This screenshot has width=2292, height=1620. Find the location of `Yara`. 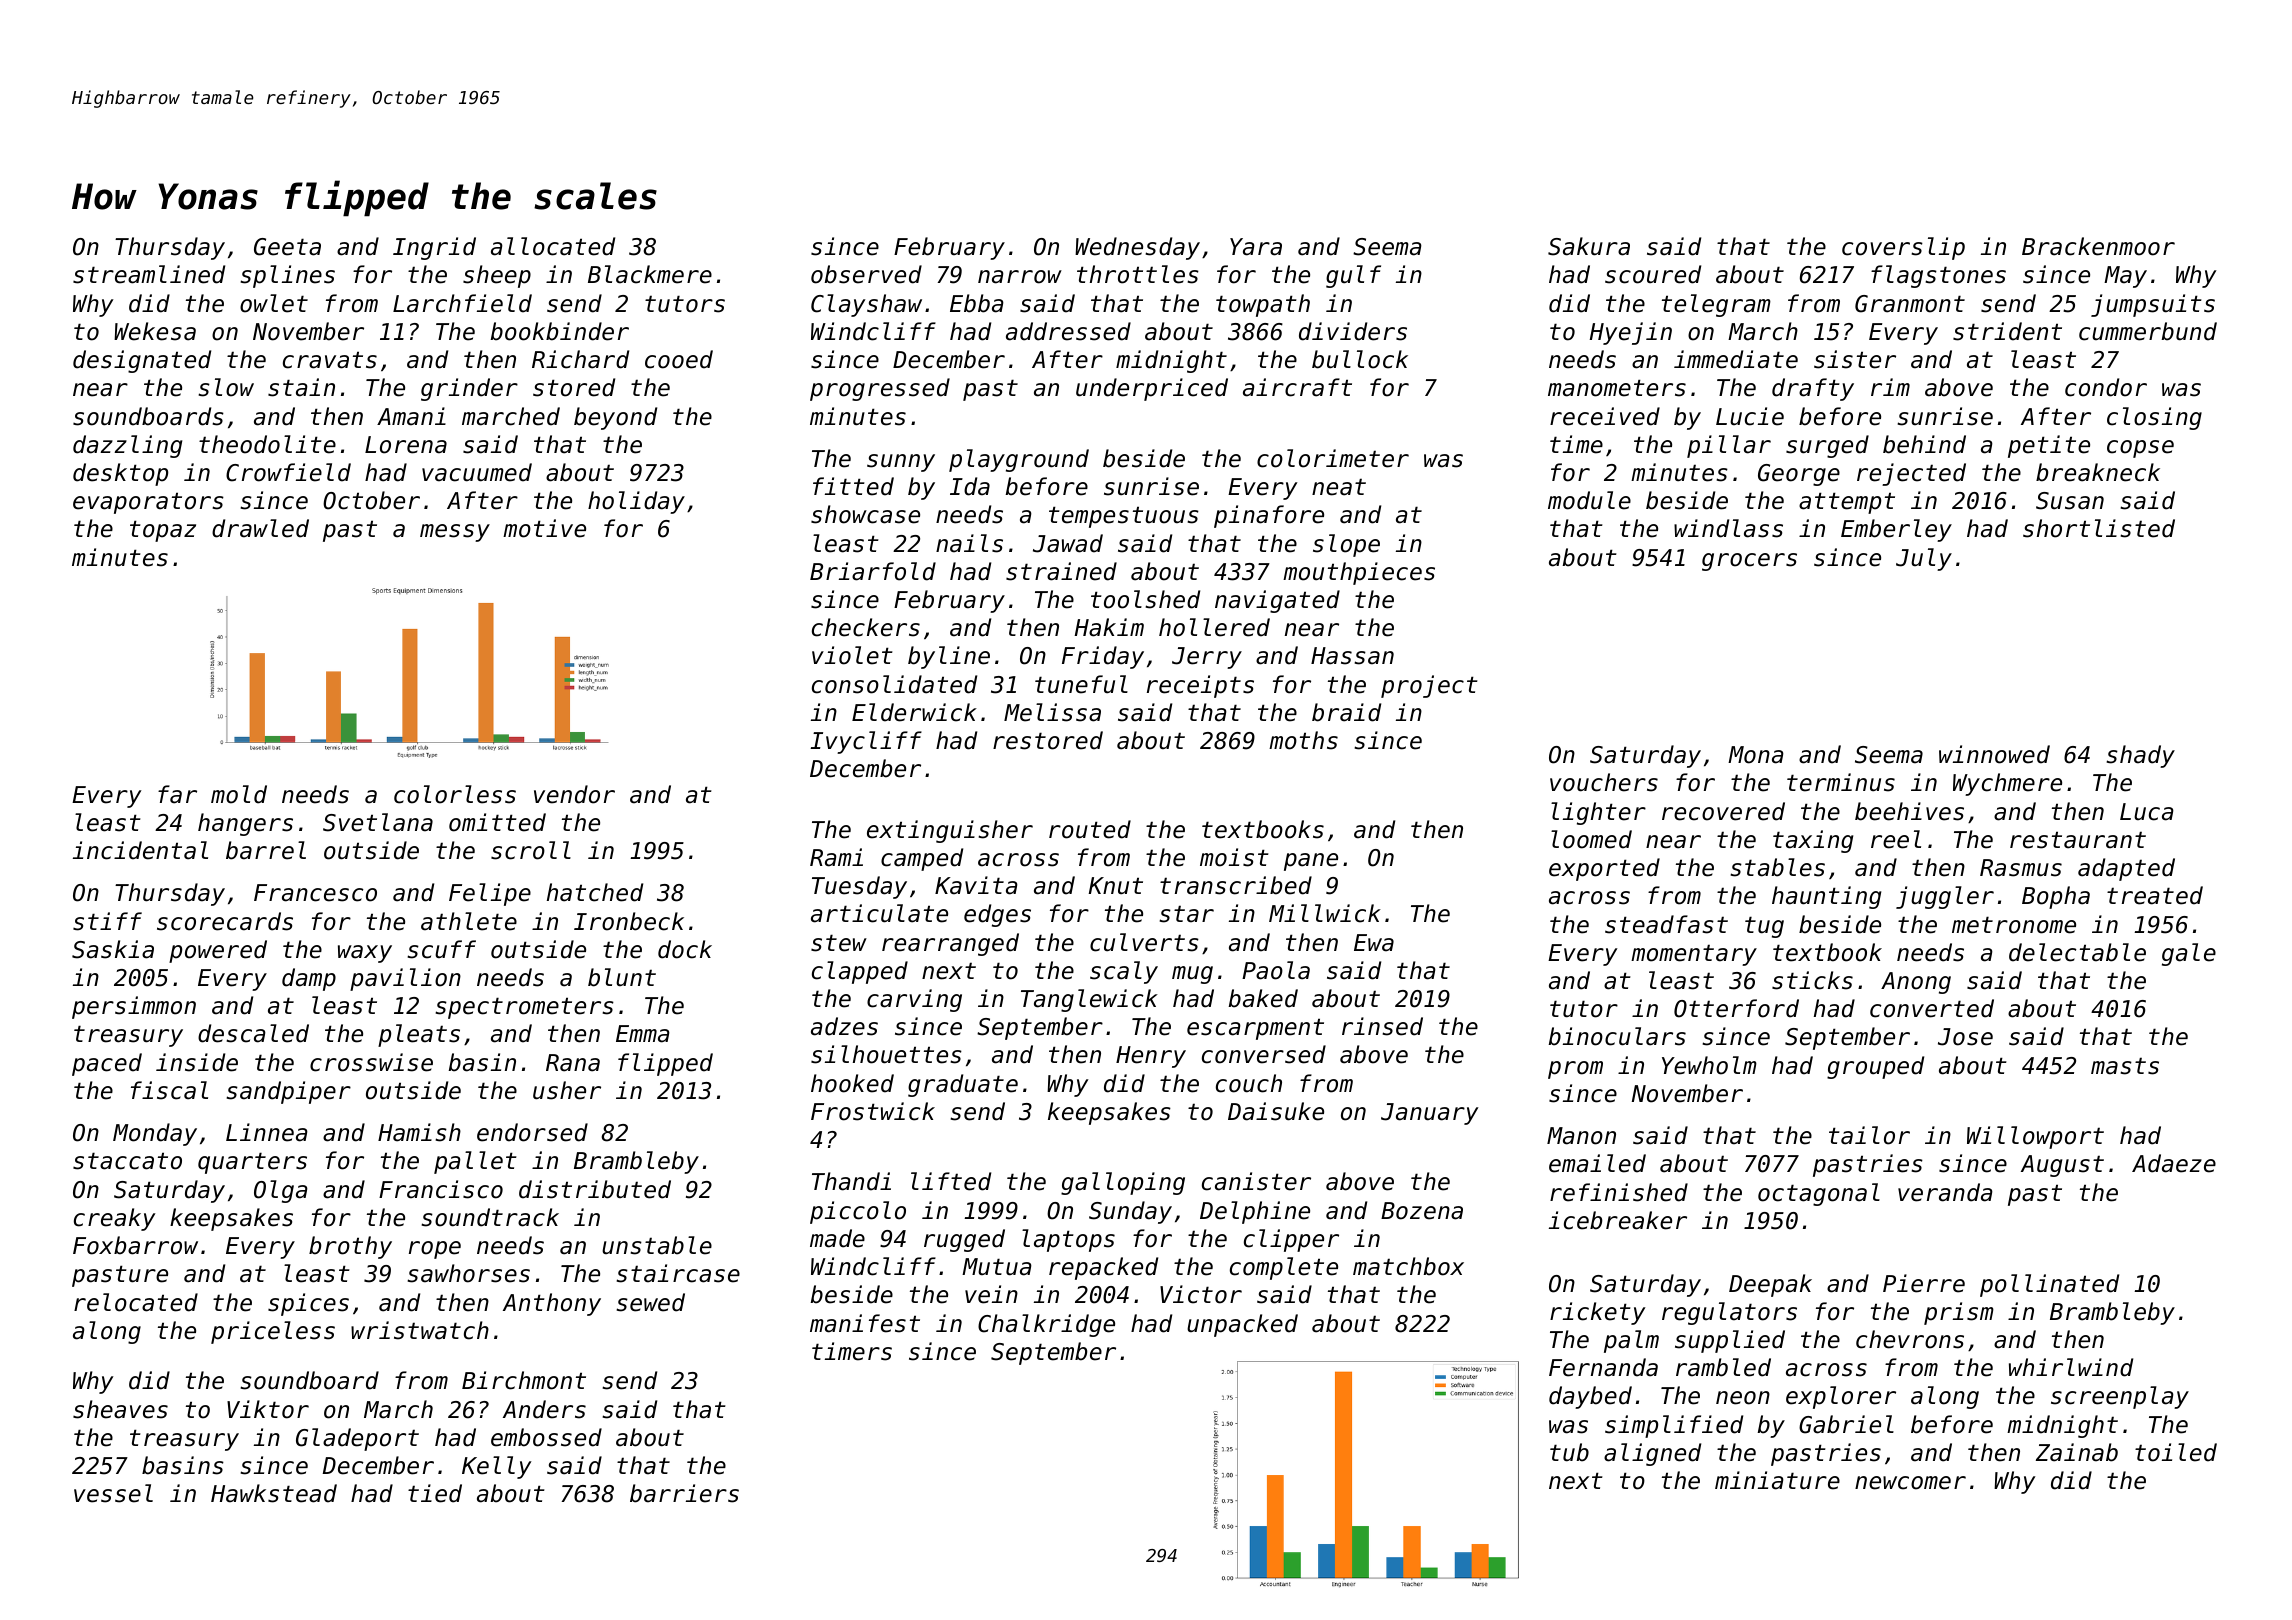

Yara is located at coordinates (1256, 247).
